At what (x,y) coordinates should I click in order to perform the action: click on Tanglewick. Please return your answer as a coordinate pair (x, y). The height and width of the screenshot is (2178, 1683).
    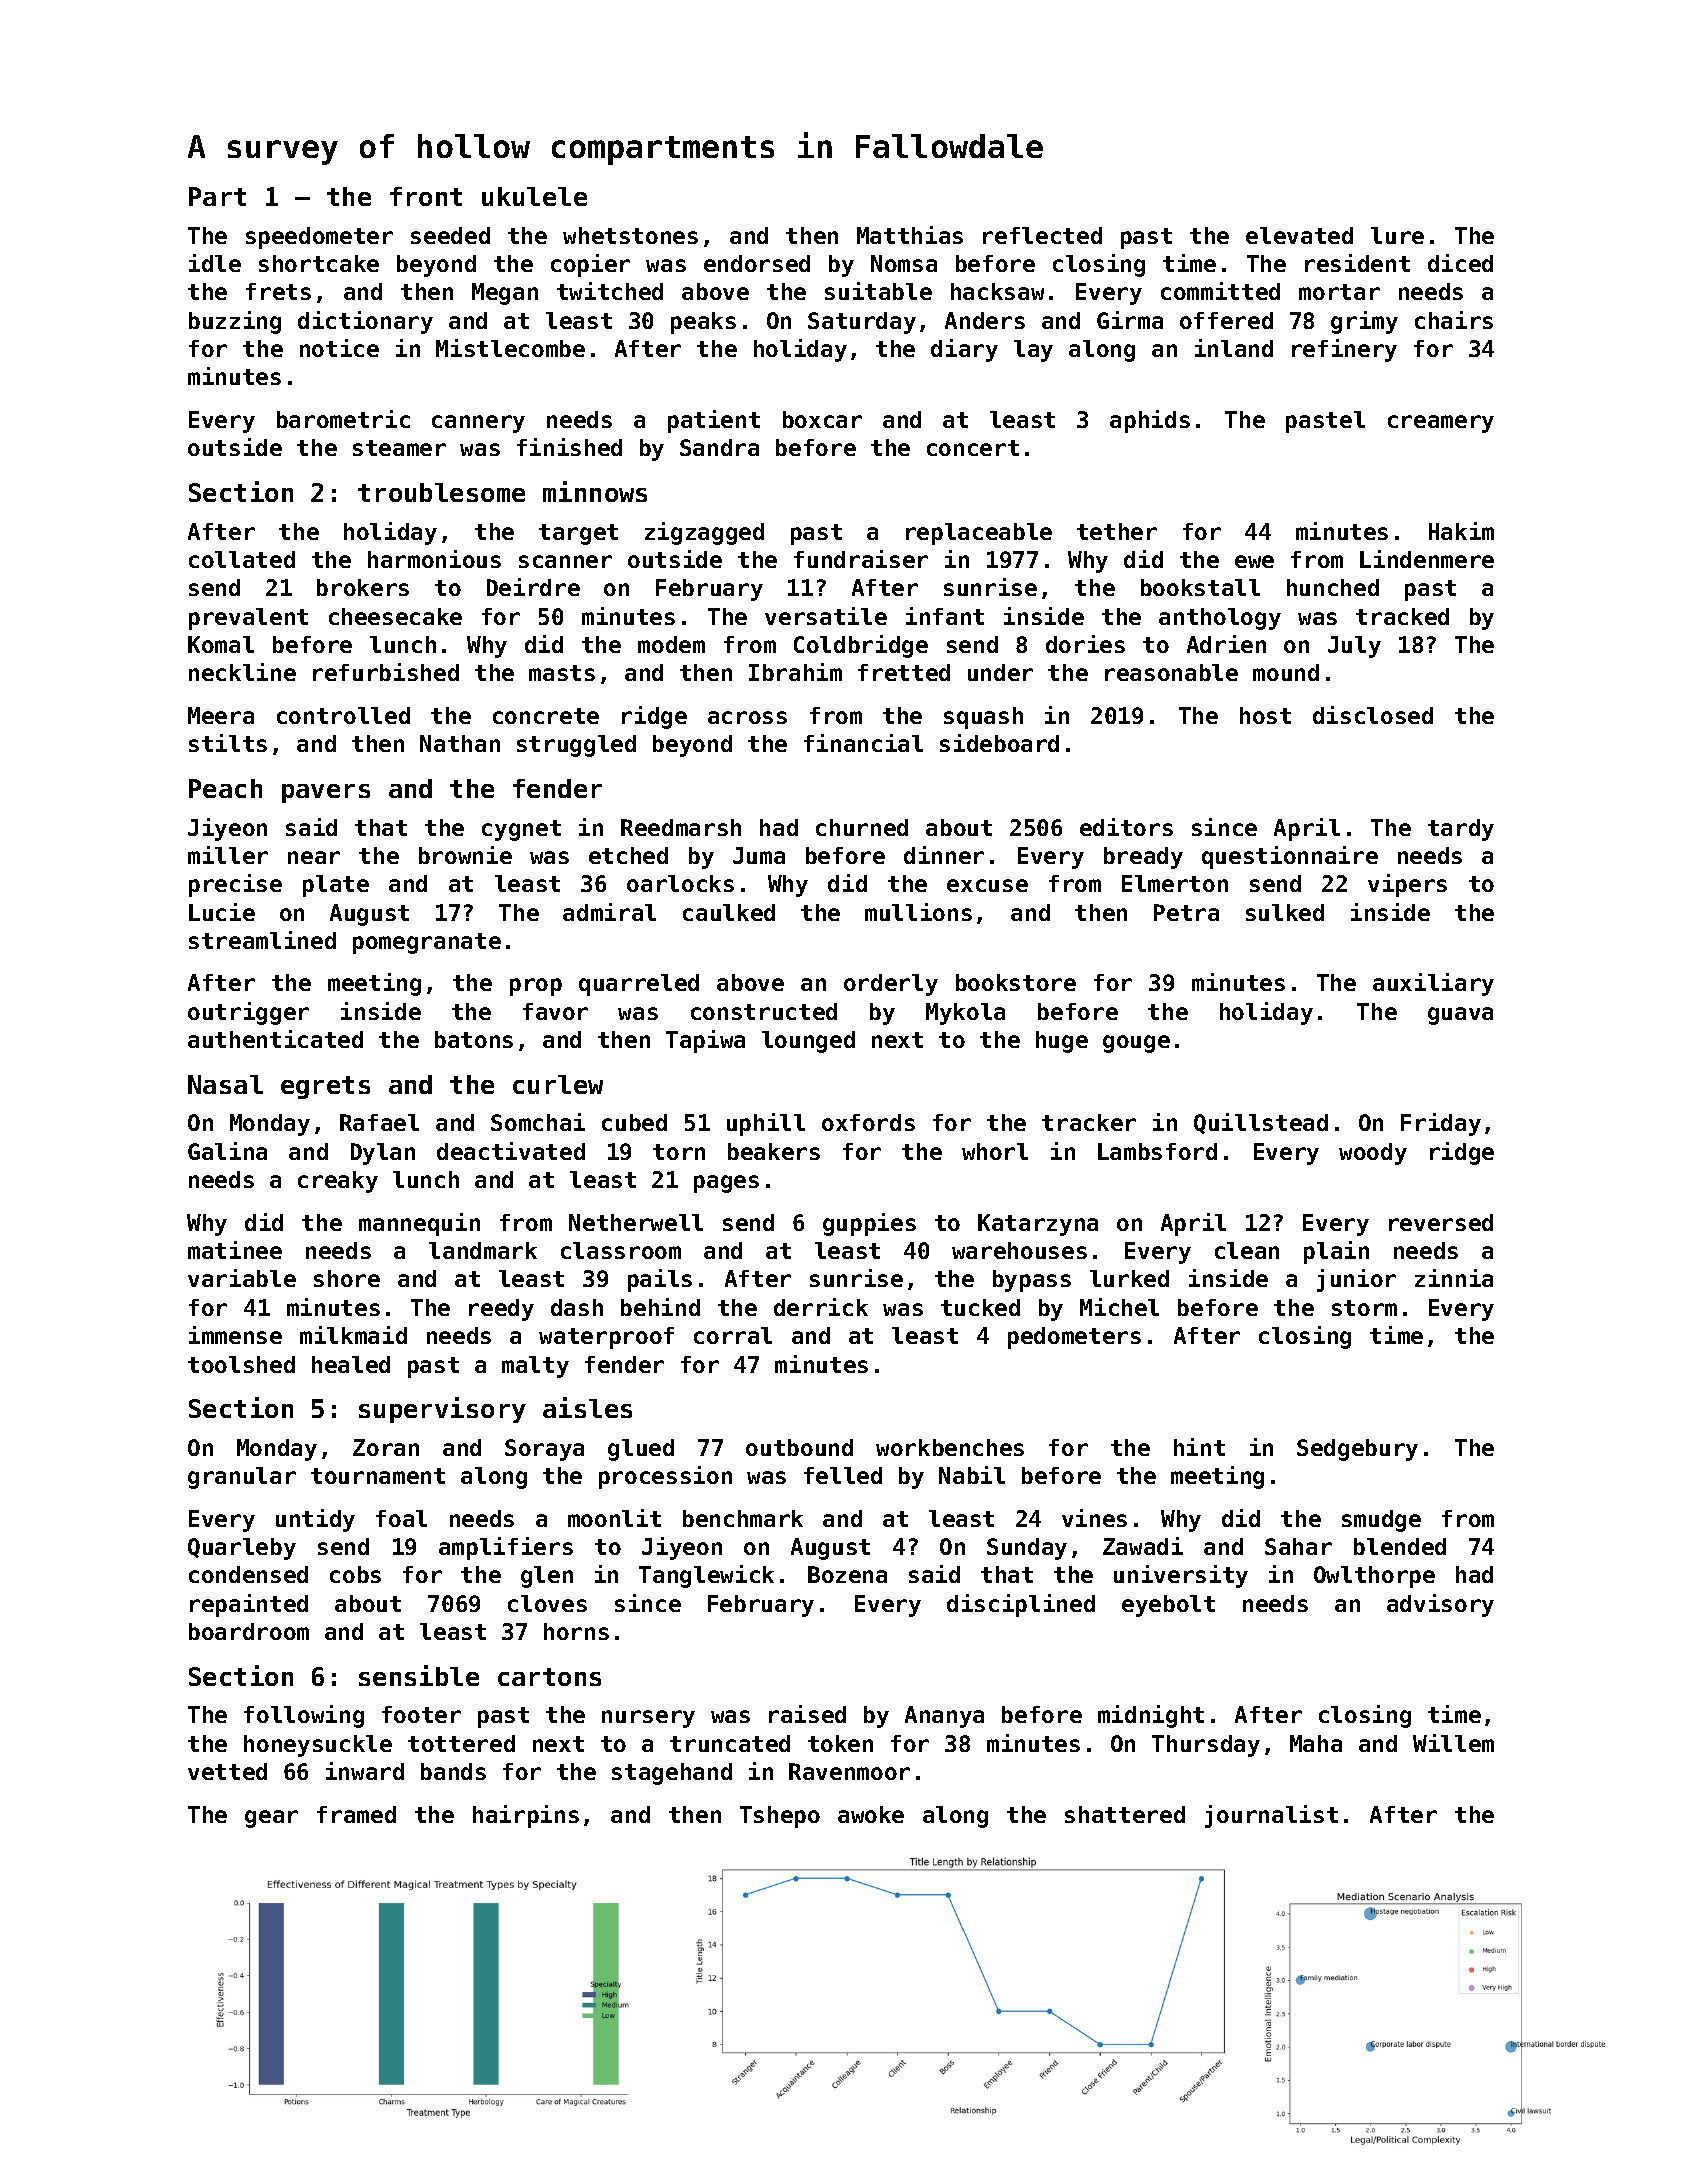
    Looking at the image, I should click on (706, 1576).
